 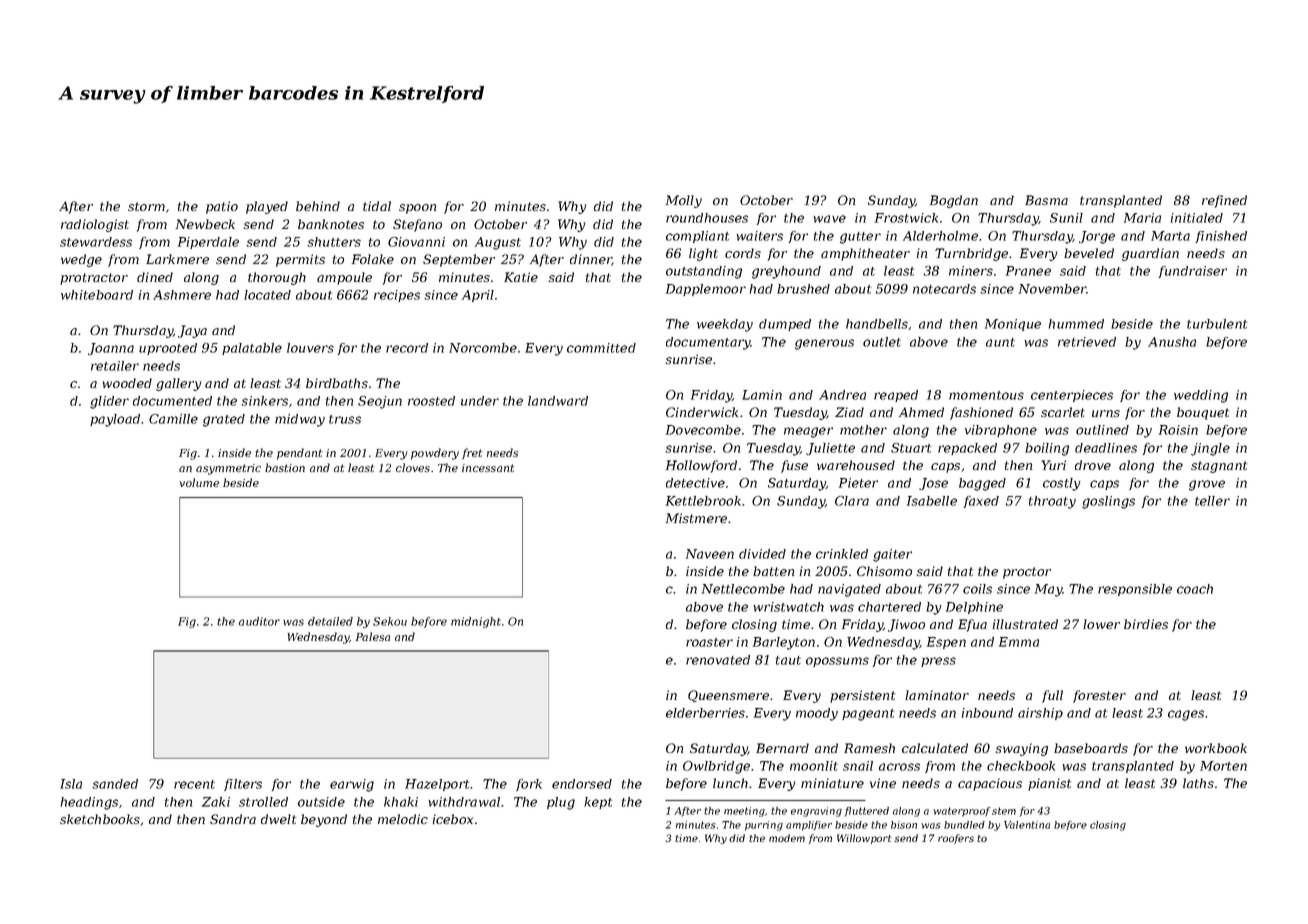 I want to click on workbook, so click(x=1216, y=748).
